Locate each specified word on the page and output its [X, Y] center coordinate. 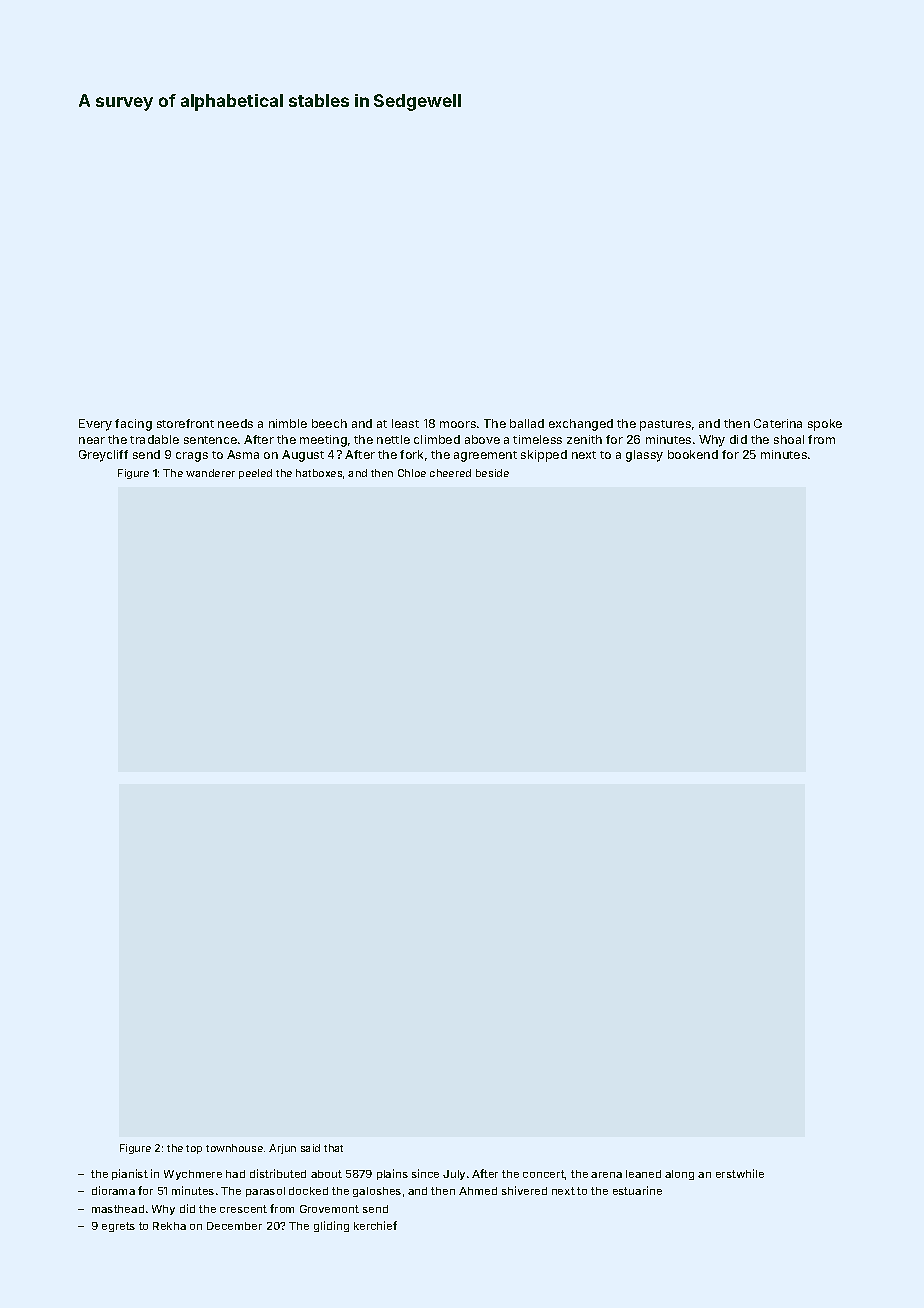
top [194, 1149]
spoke [825, 425]
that [333, 1148]
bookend [693, 454]
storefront [185, 423]
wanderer [210, 473]
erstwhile [740, 1173]
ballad [527, 423]
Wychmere [193, 1175]
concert [544, 1174]
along [679, 1175]
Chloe [412, 473]
